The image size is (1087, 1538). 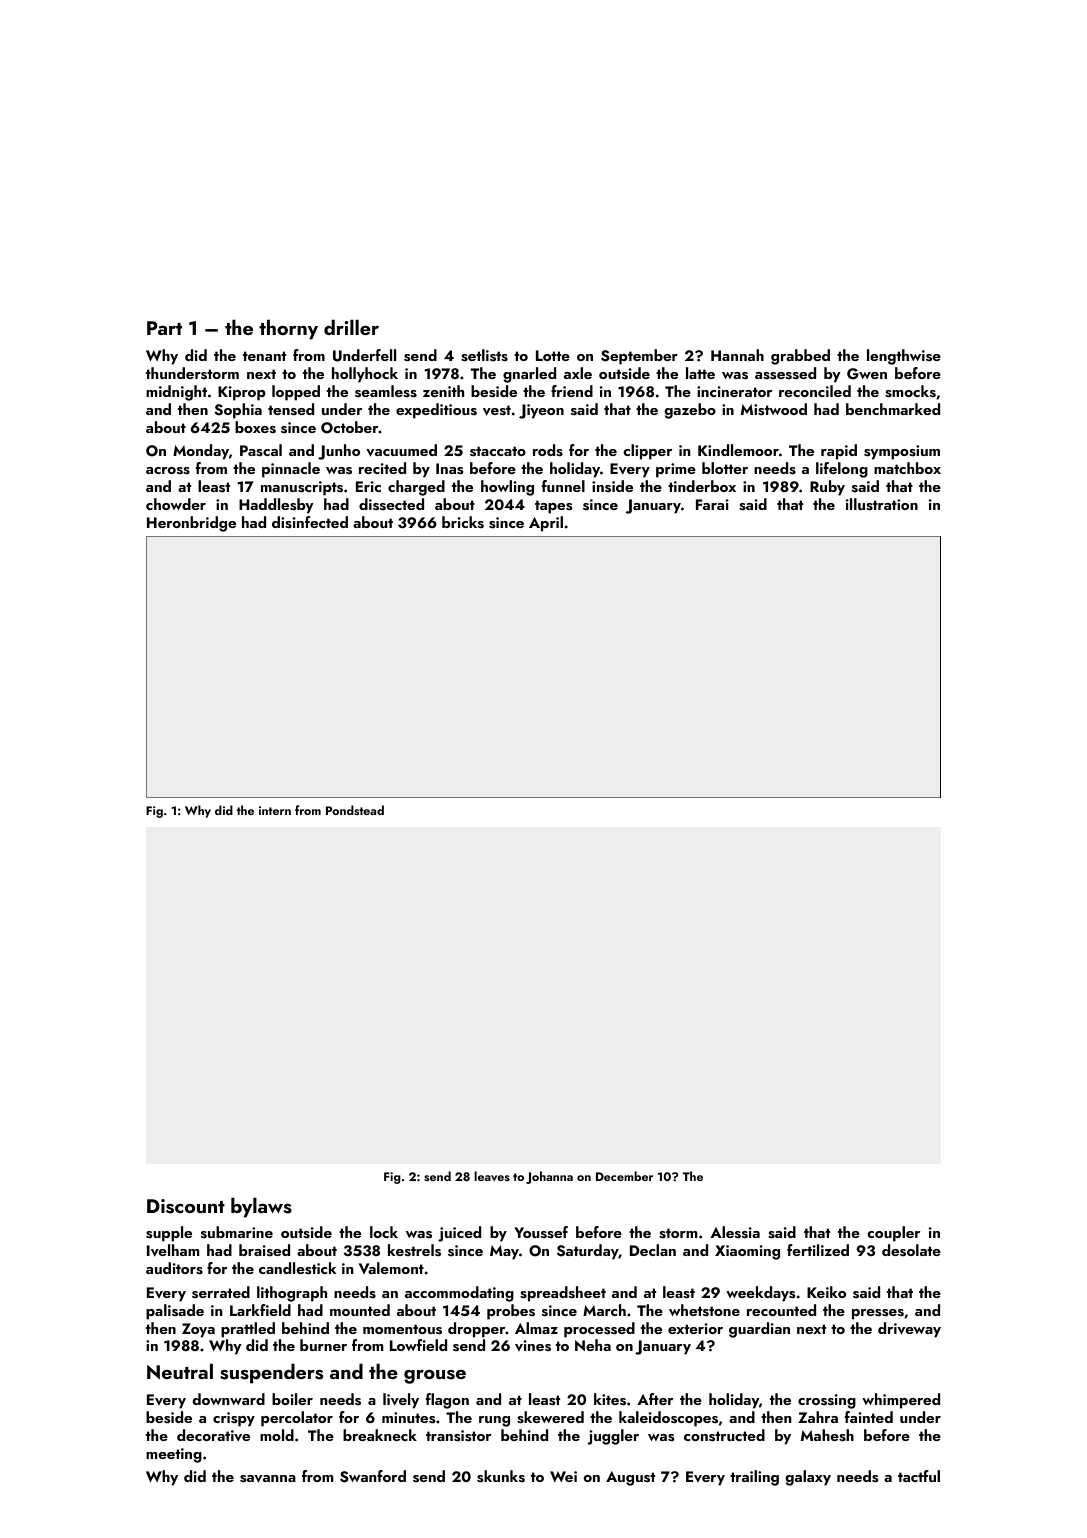 I want to click on Neutral, so click(x=180, y=1371).
